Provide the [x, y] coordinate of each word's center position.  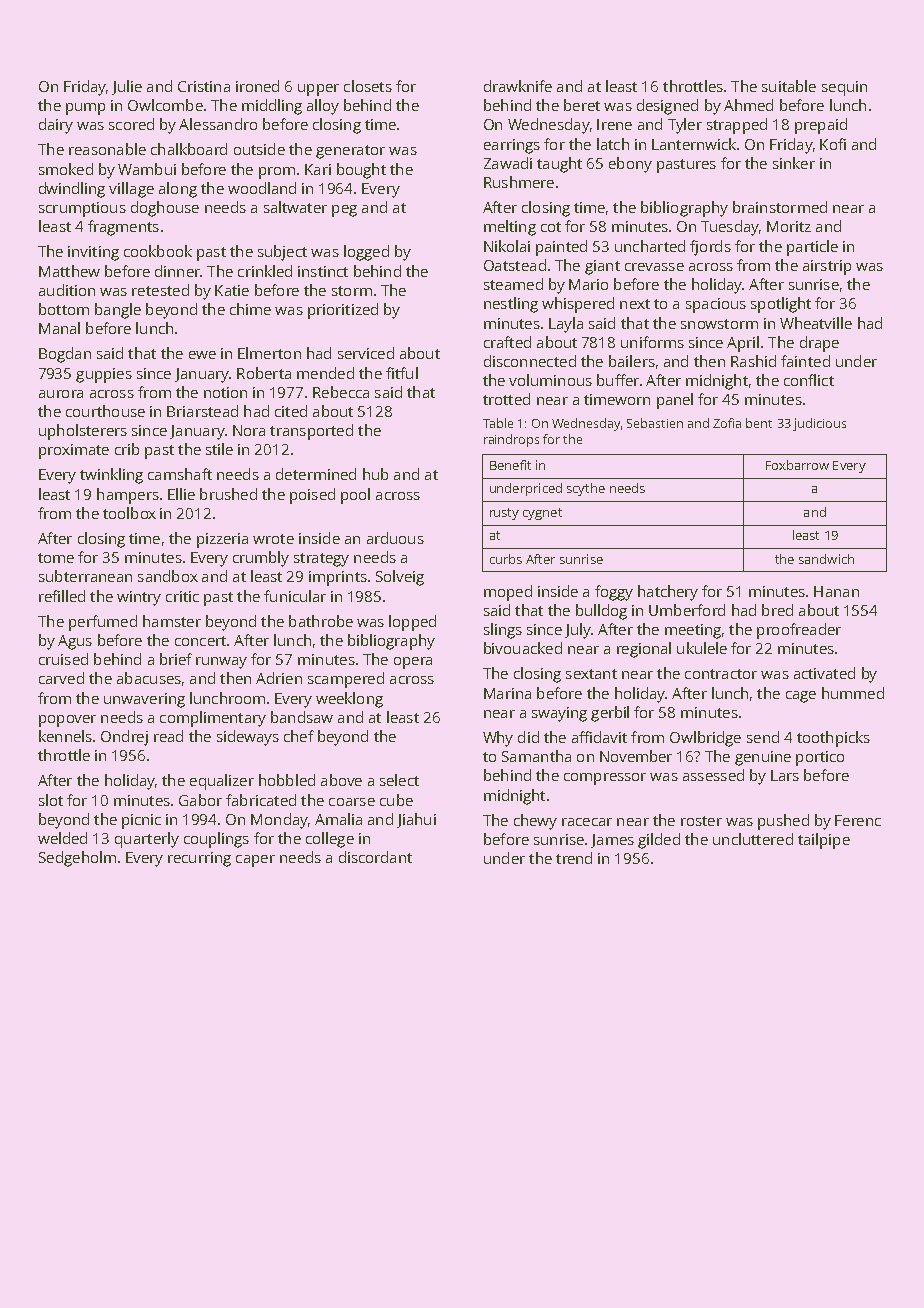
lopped [412, 623]
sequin [844, 88]
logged [366, 253]
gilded [659, 841]
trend [574, 858]
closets [368, 86]
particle [812, 248]
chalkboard [189, 149]
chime [250, 309]
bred [777, 610]
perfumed [103, 623]
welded [62, 838]
